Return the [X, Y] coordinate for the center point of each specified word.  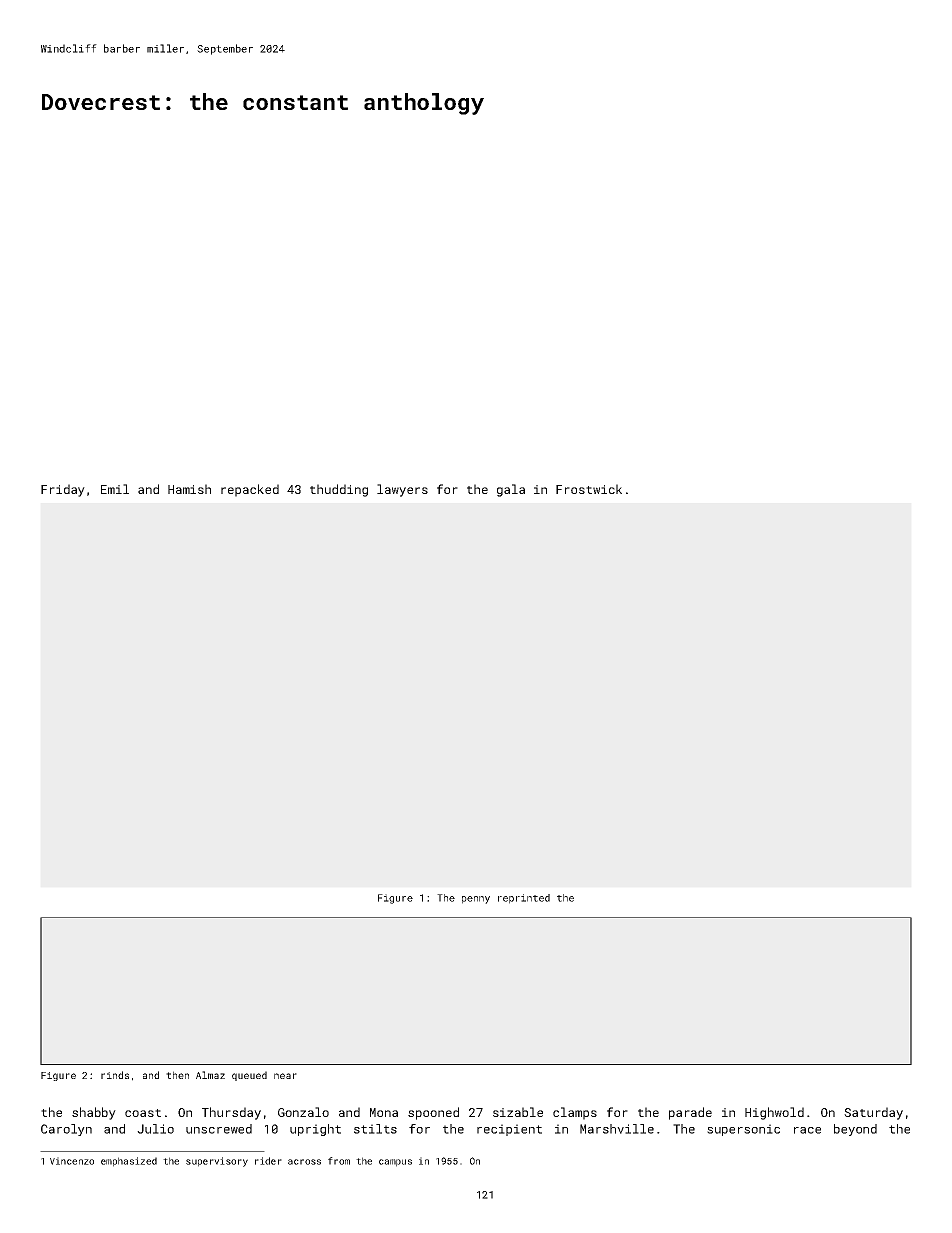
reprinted [524, 899]
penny [476, 900]
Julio [155, 1129]
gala [511, 490]
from [339, 1161]
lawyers [402, 490]
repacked [250, 490]
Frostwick [589, 489]
